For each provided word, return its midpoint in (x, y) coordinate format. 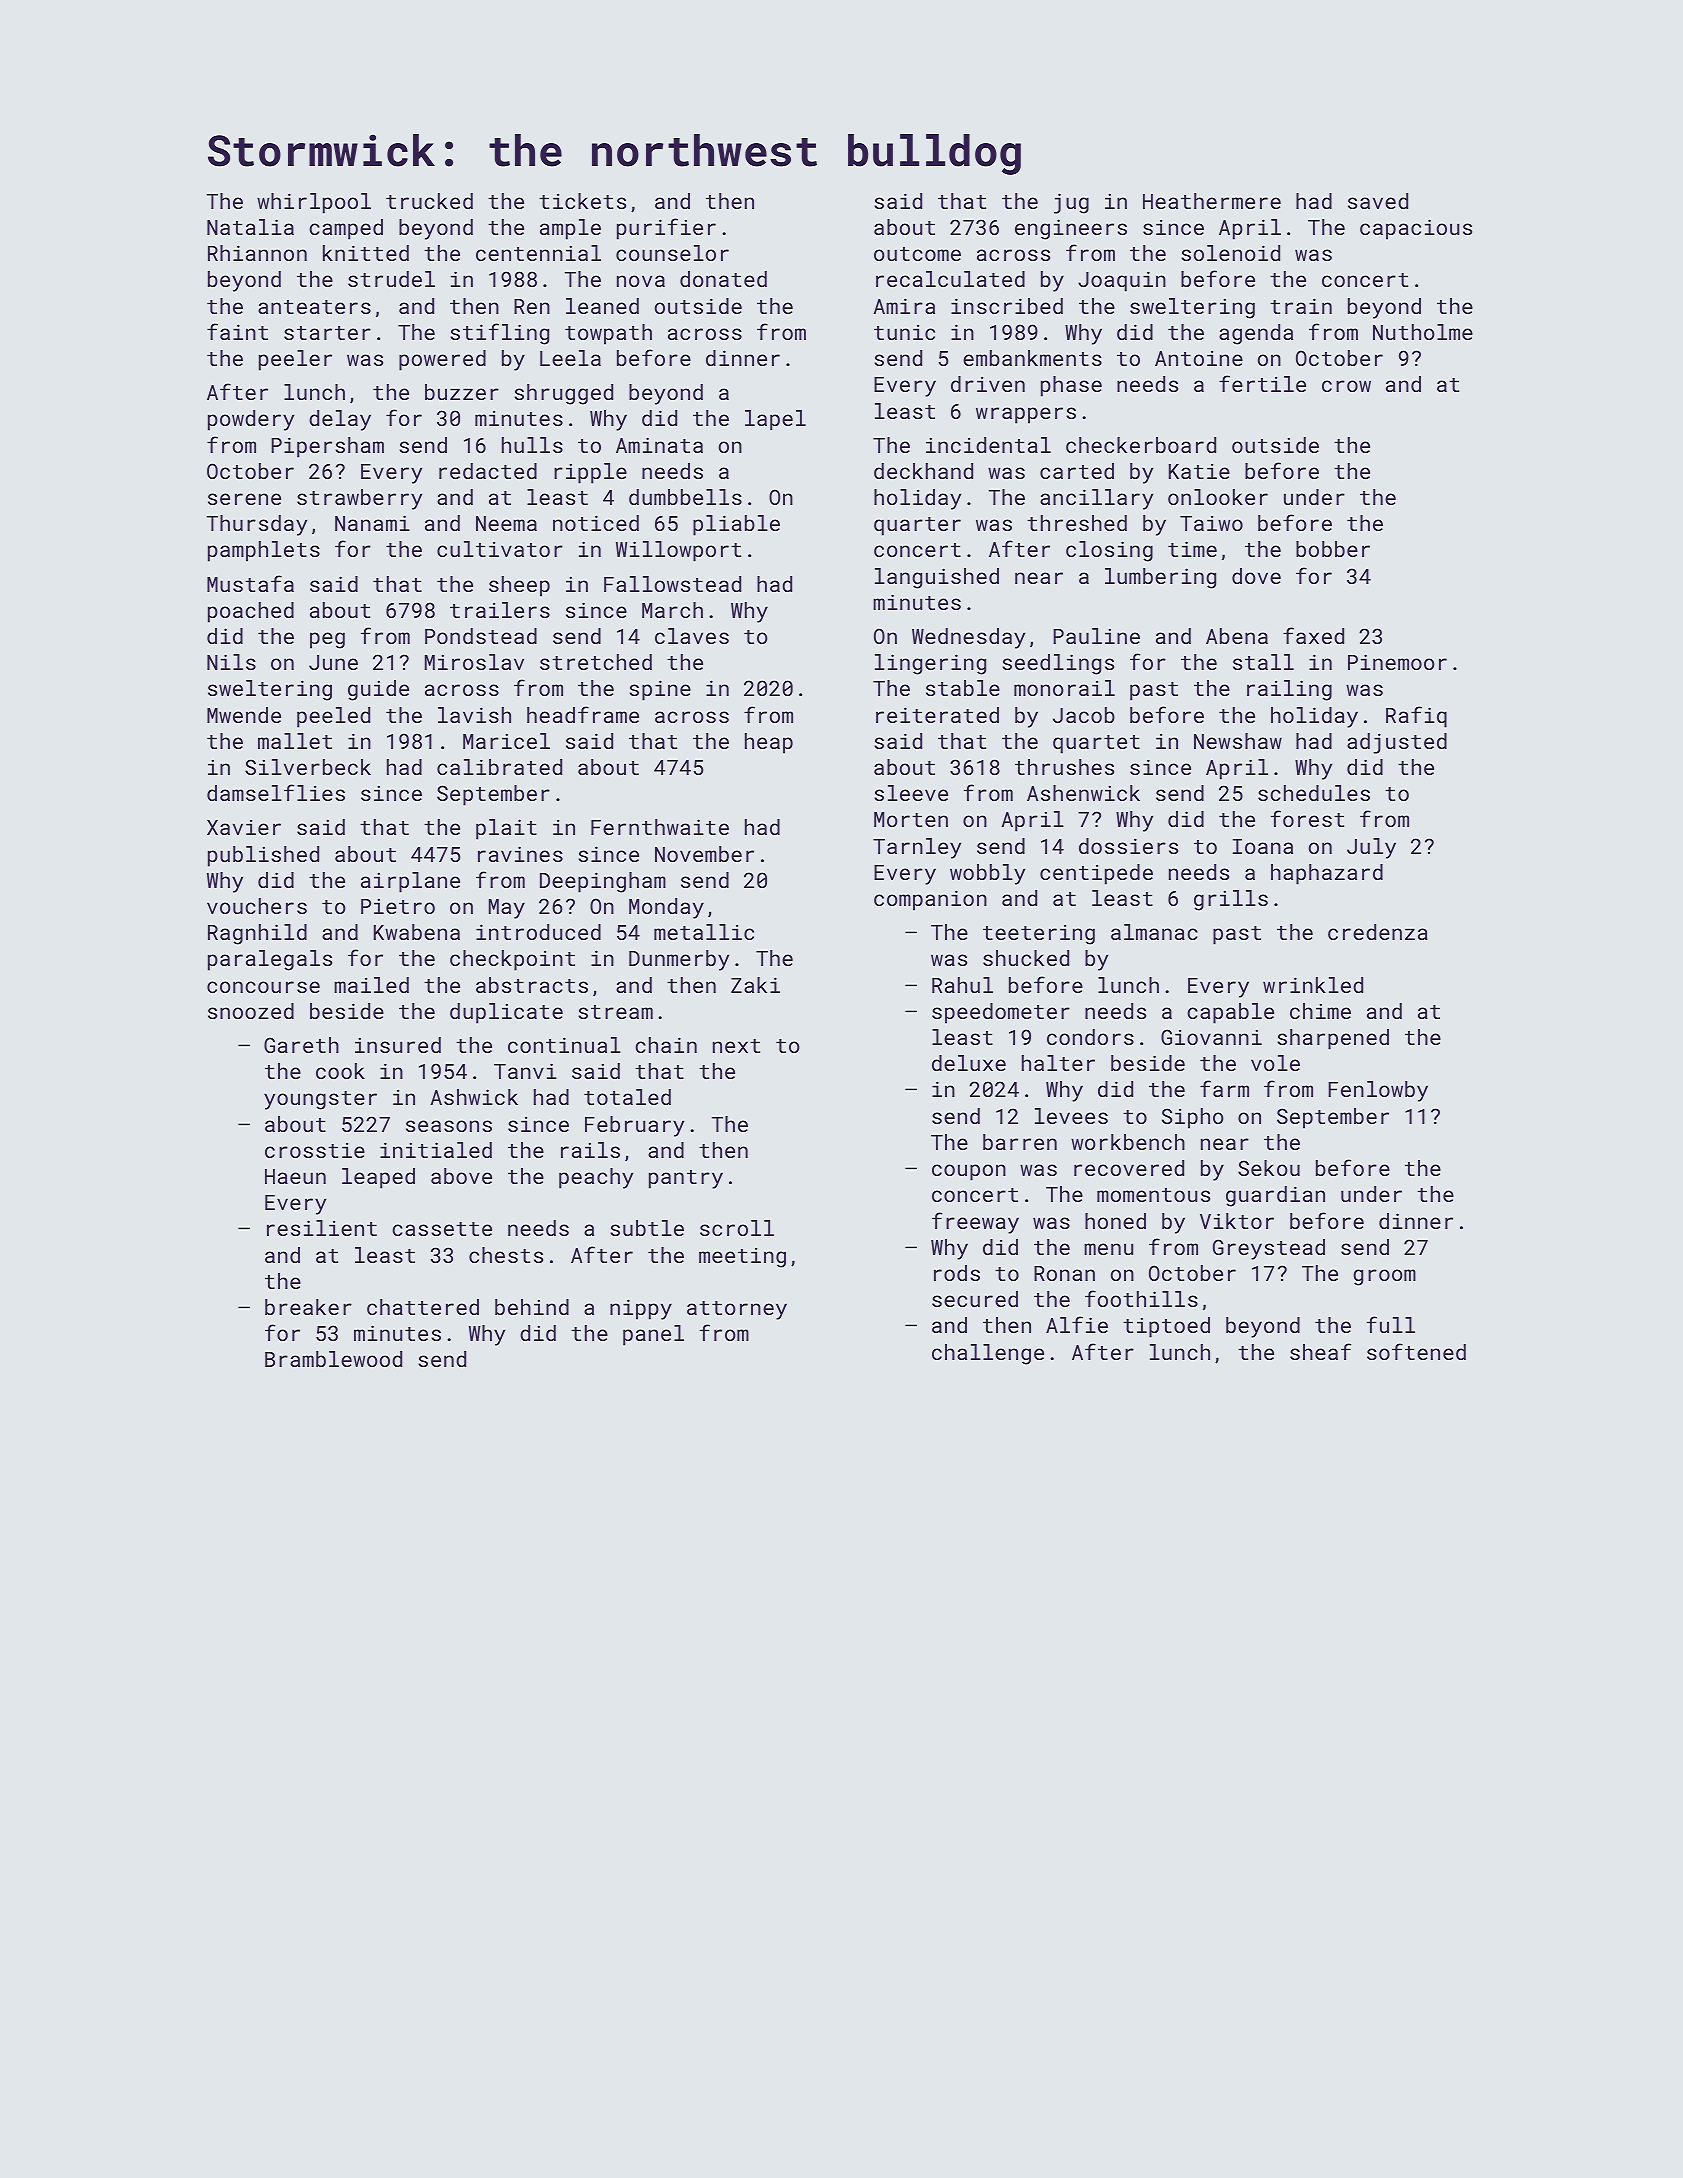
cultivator (500, 549)
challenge (988, 1354)
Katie (1199, 471)
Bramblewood (333, 1359)
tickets (582, 201)
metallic (704, 932)
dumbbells (685, 497)
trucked (429, 201)
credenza (1378, 932)
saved (1378, 201)
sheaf (1320, 1351)
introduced (538, 932)
